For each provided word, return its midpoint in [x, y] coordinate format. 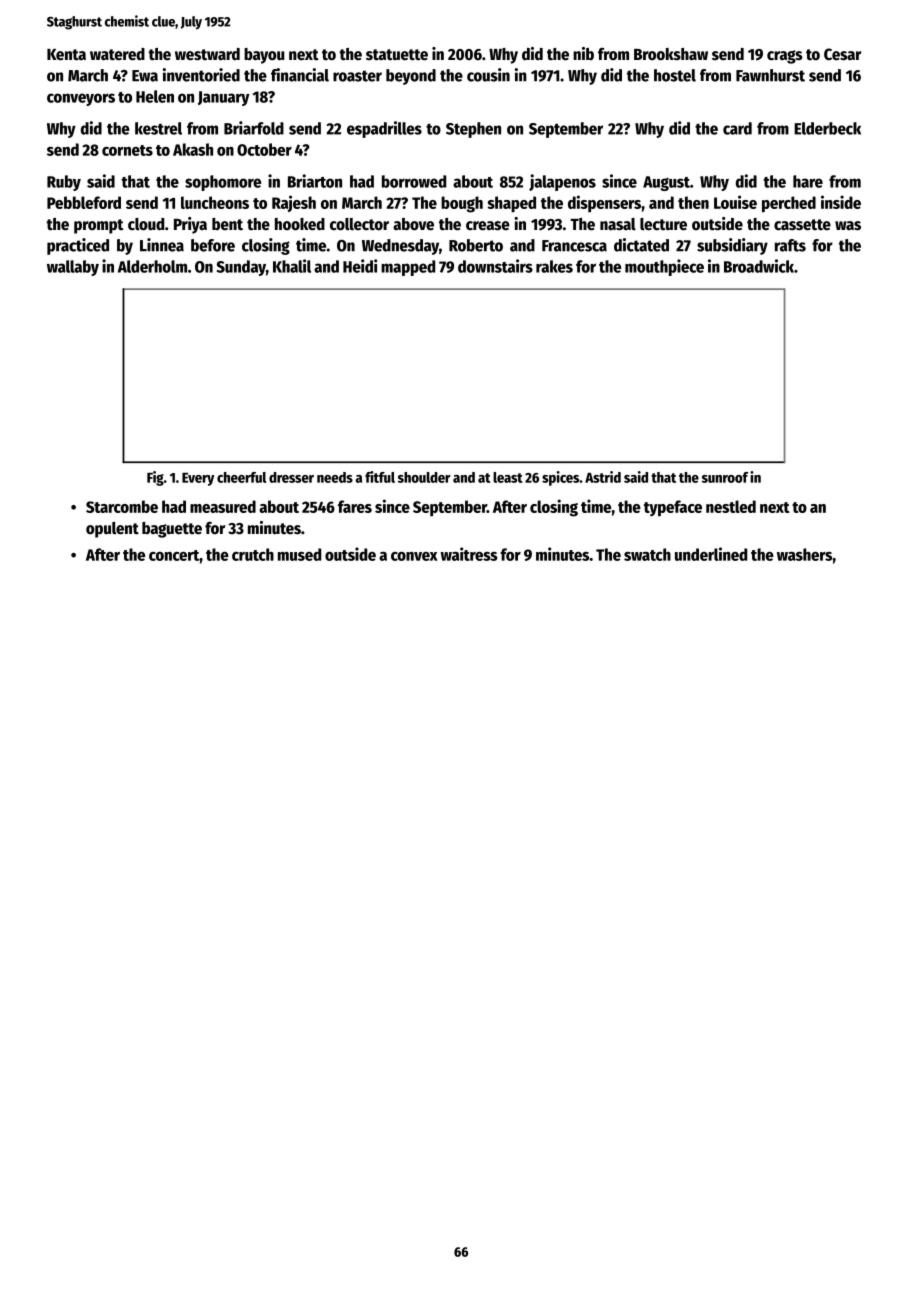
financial [300, 75]
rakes [554, 266]
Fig [155, 478]
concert [174, 555]
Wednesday [400, 247]
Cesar [842, 54]
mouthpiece [664, 267]
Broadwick [759, 266]
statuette [397, 55]
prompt [99, 226]
